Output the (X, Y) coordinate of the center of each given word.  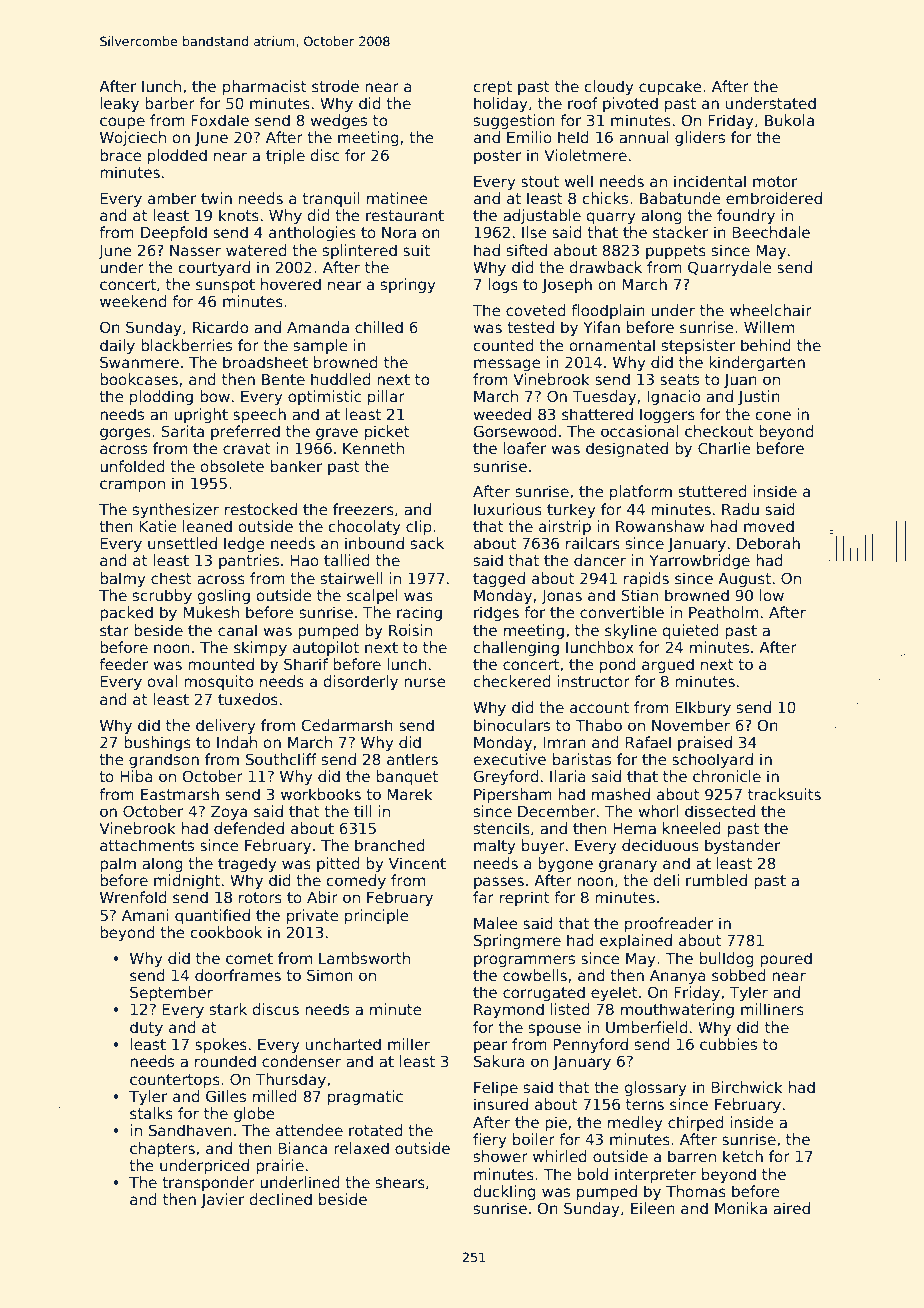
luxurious (508, 509)
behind (766, 345)
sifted (527, 250)
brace (121, 155)
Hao (304, 560)
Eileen (653, 1208)
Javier (223, 1200)
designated (627, 449)
